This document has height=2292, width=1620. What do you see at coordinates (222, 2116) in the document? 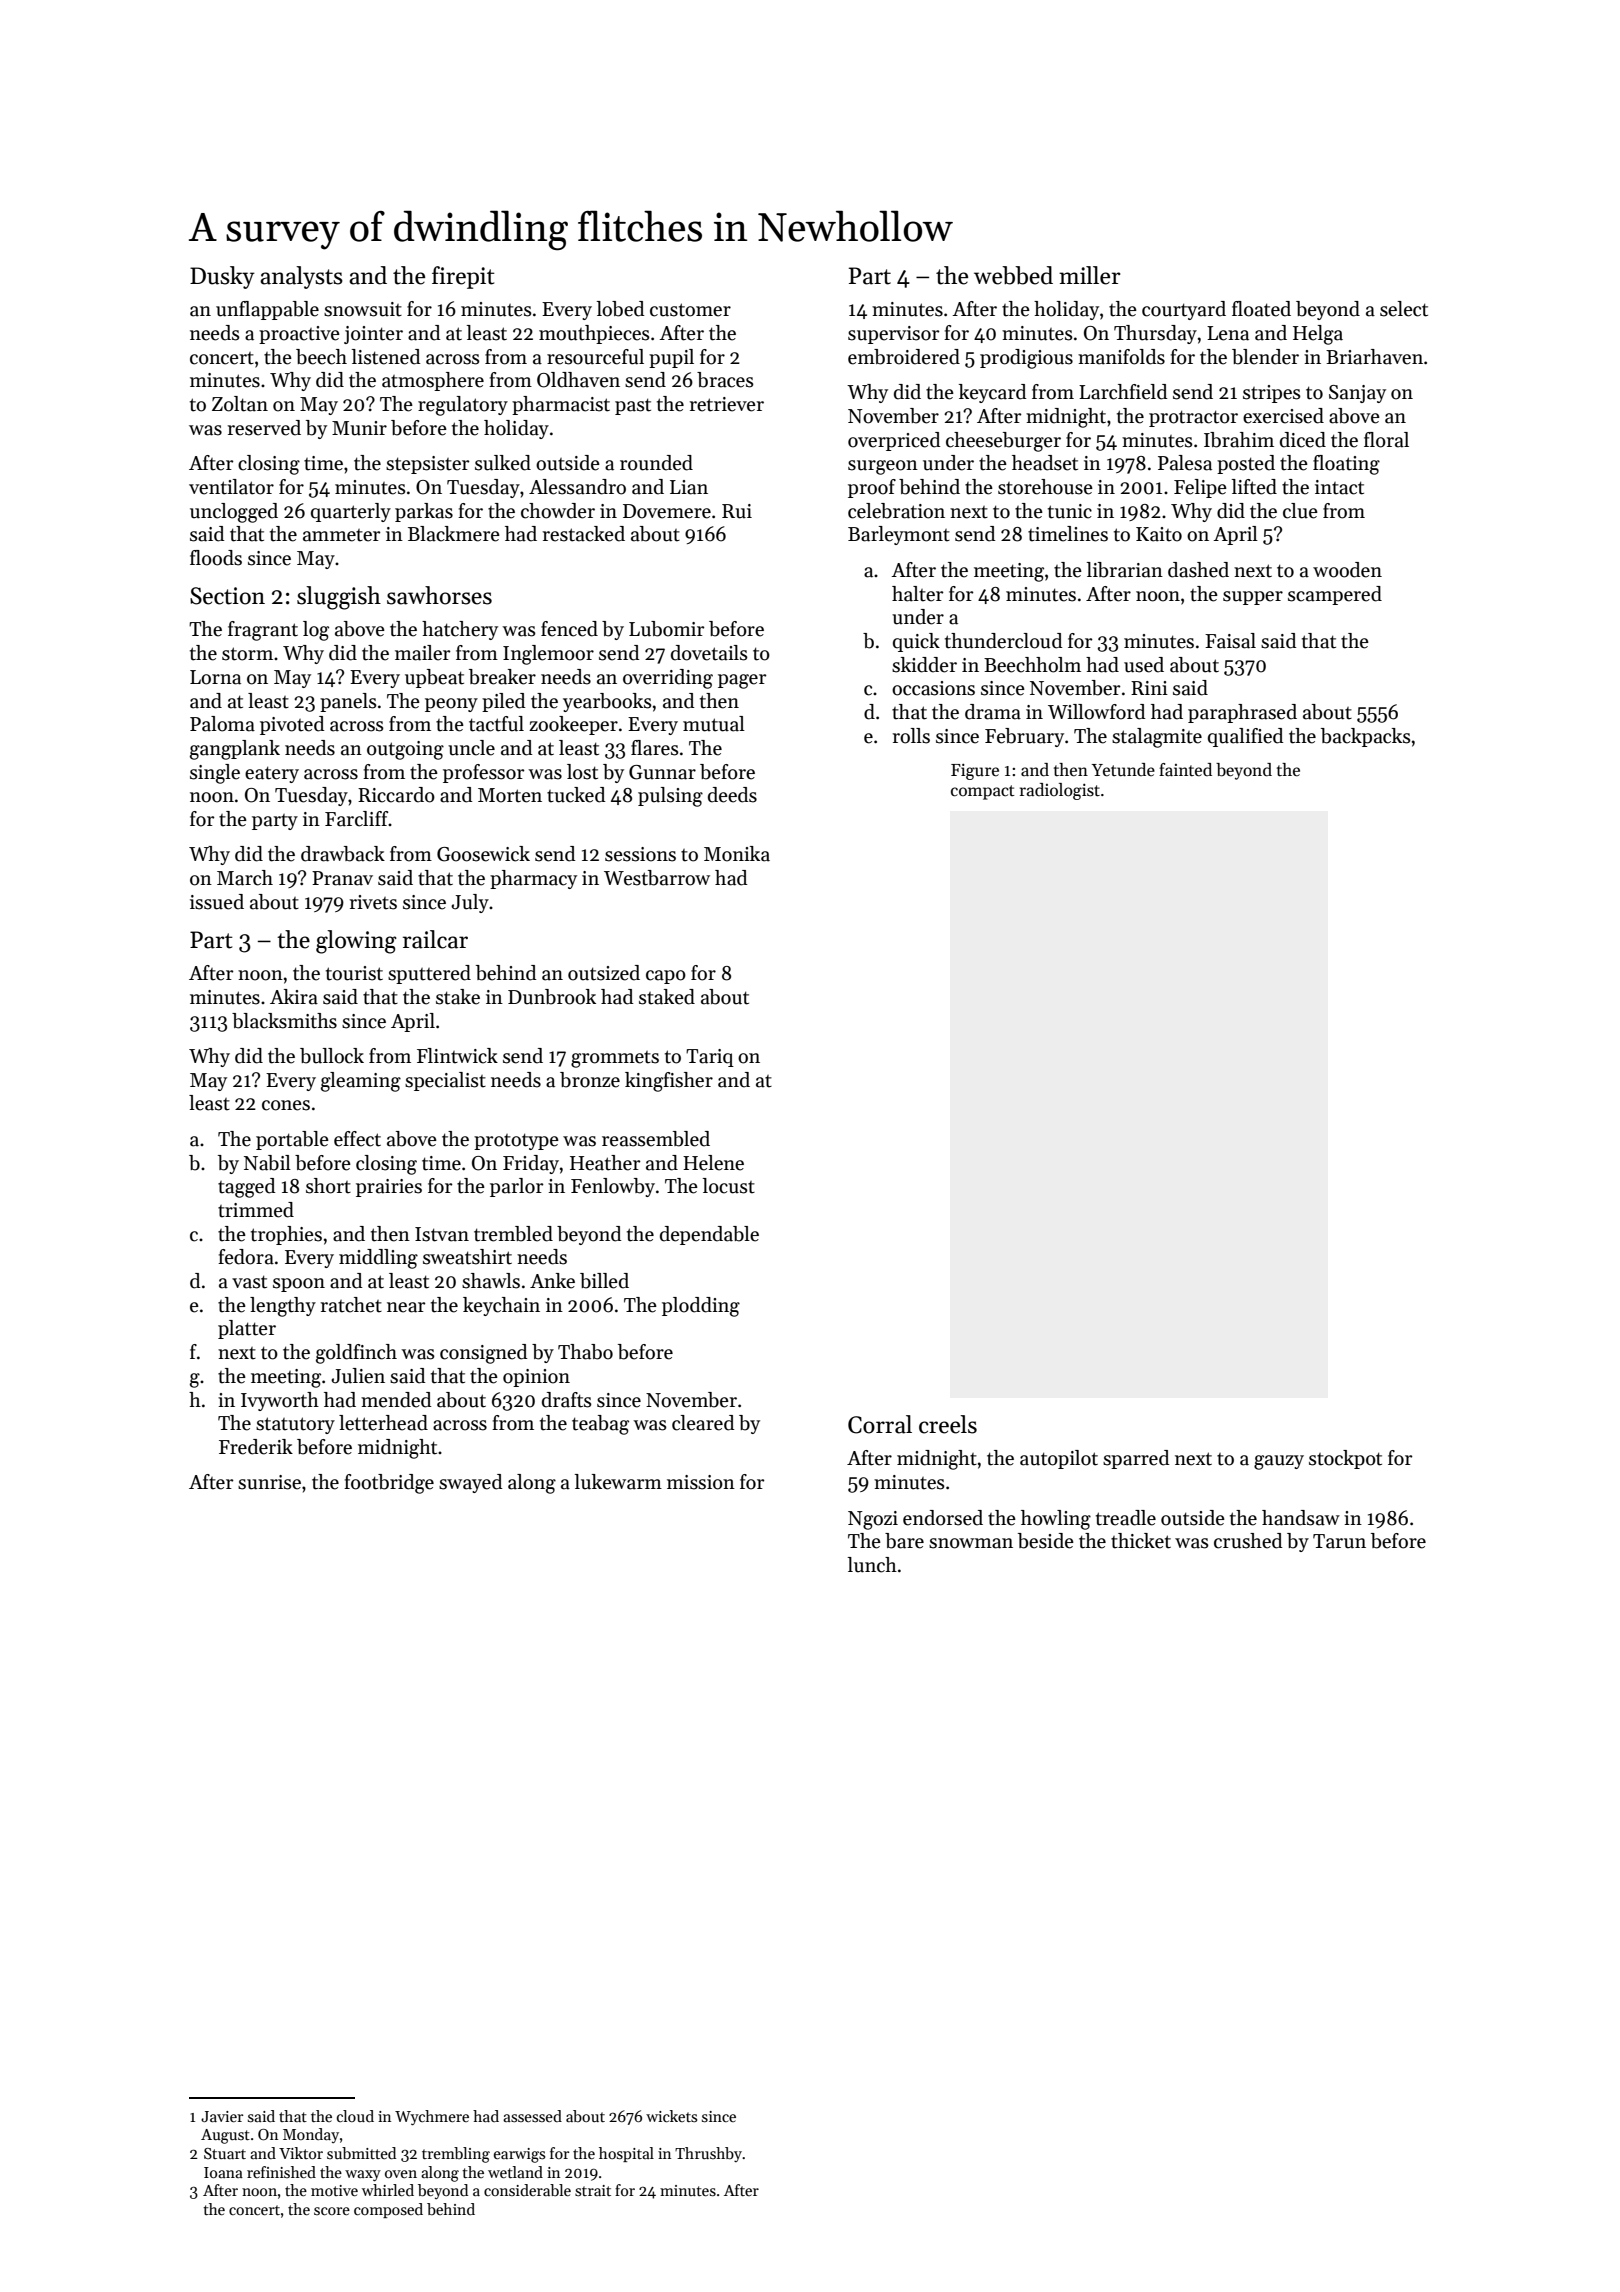
I see `Javier` at bounding box center [222, 2116].
